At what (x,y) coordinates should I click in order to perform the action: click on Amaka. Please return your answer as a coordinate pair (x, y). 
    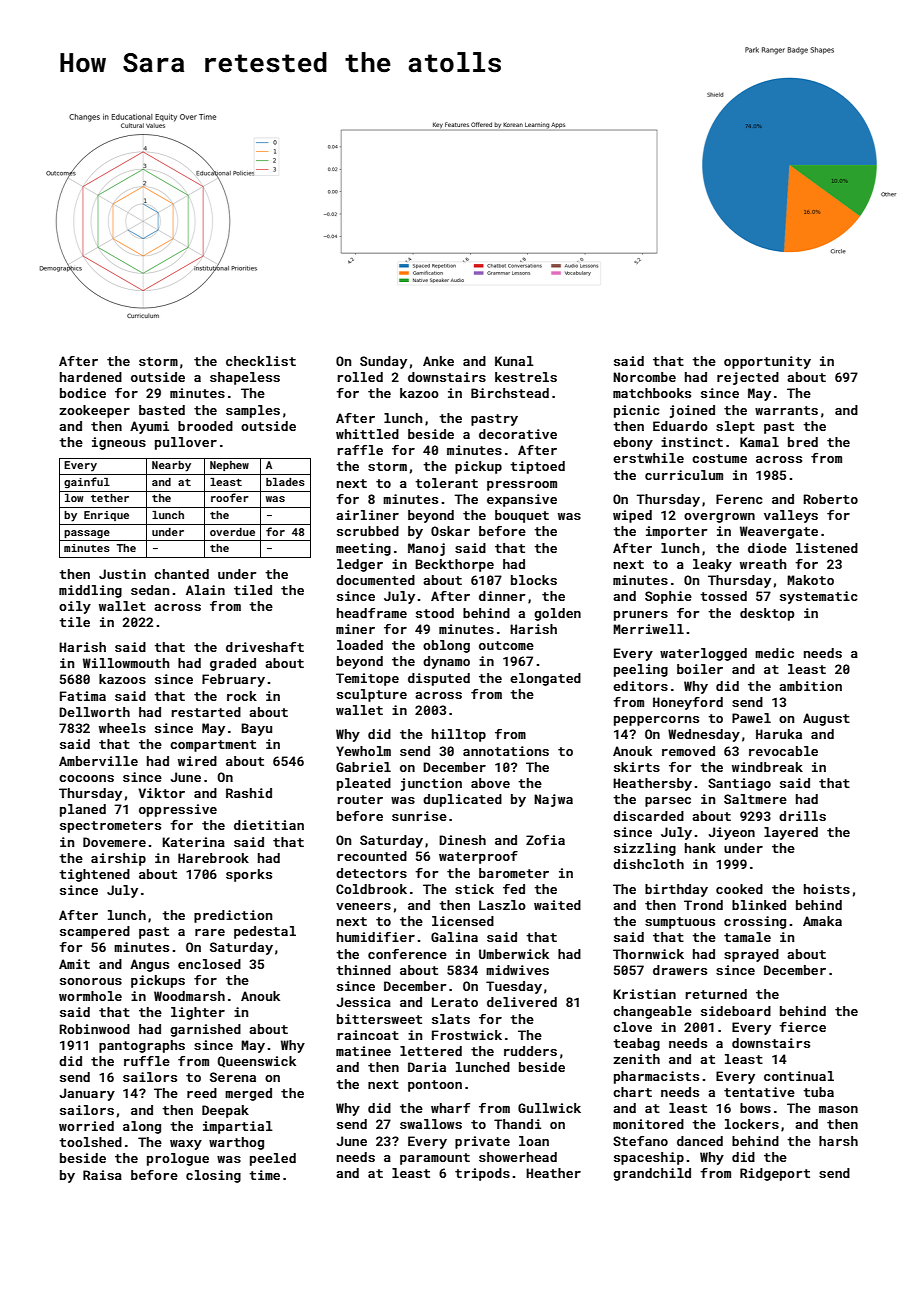
    Looking at the image, I should click on (822, 921).
